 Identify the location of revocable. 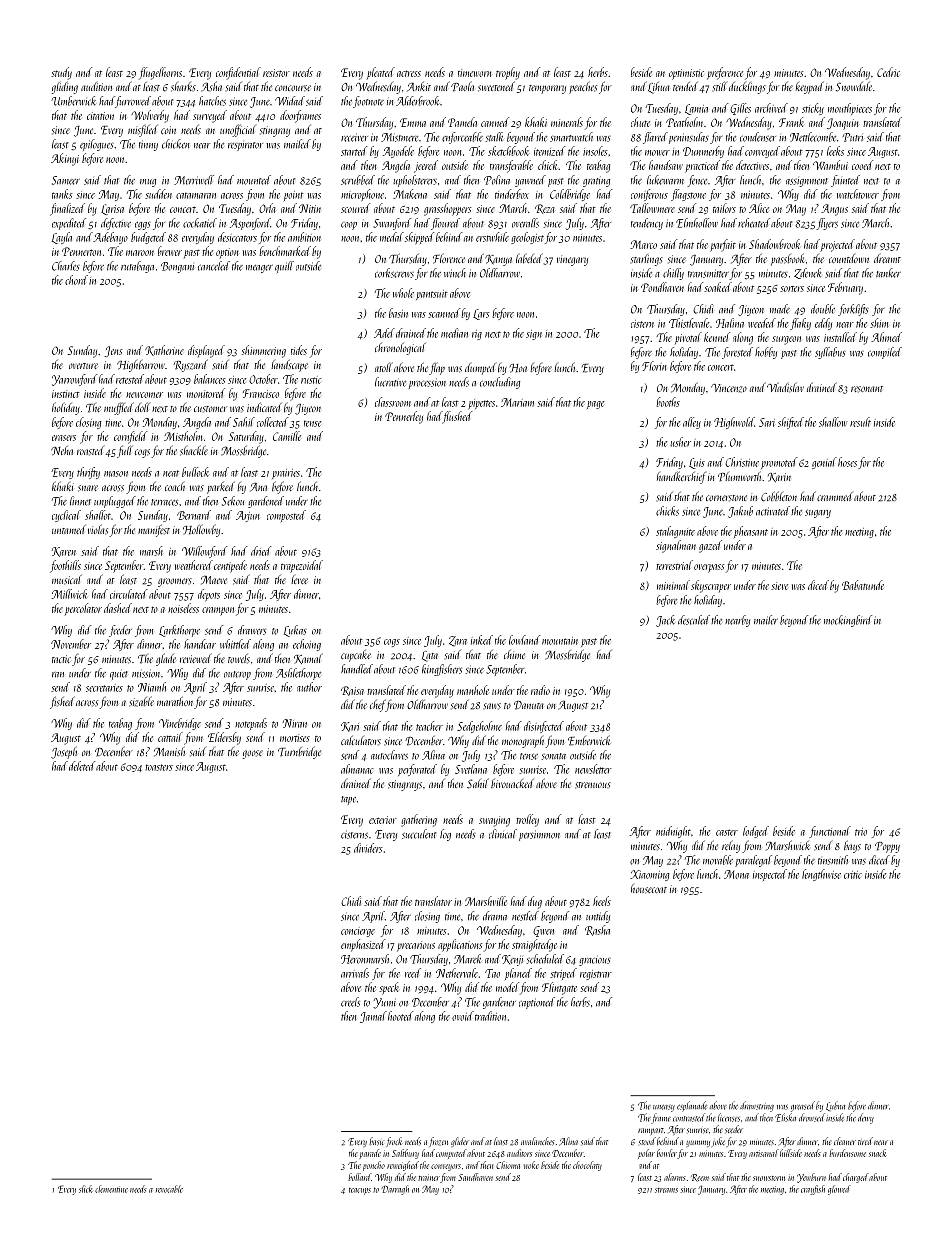
(169, 1189).
